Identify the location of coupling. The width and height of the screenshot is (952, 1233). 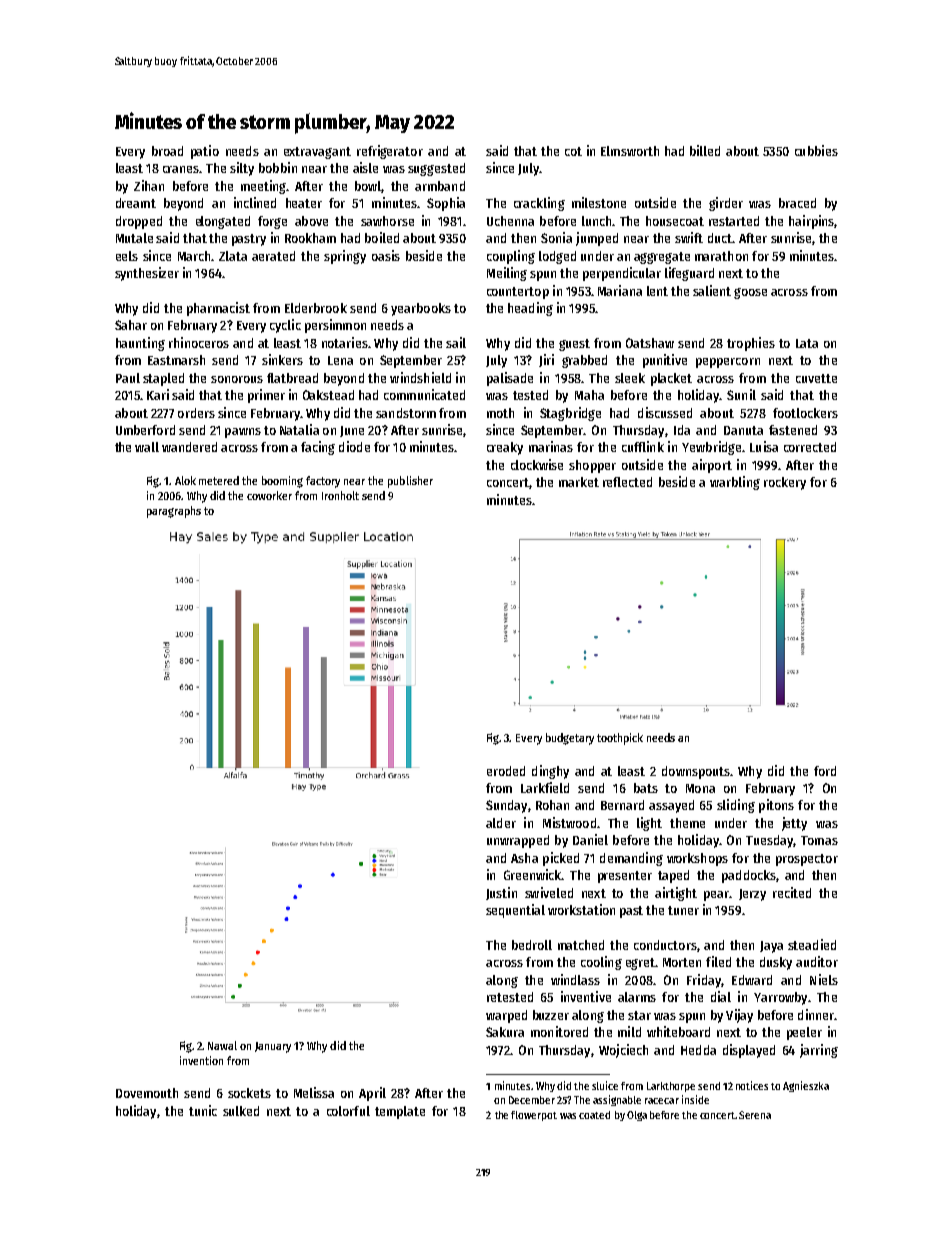
(511, 257).
